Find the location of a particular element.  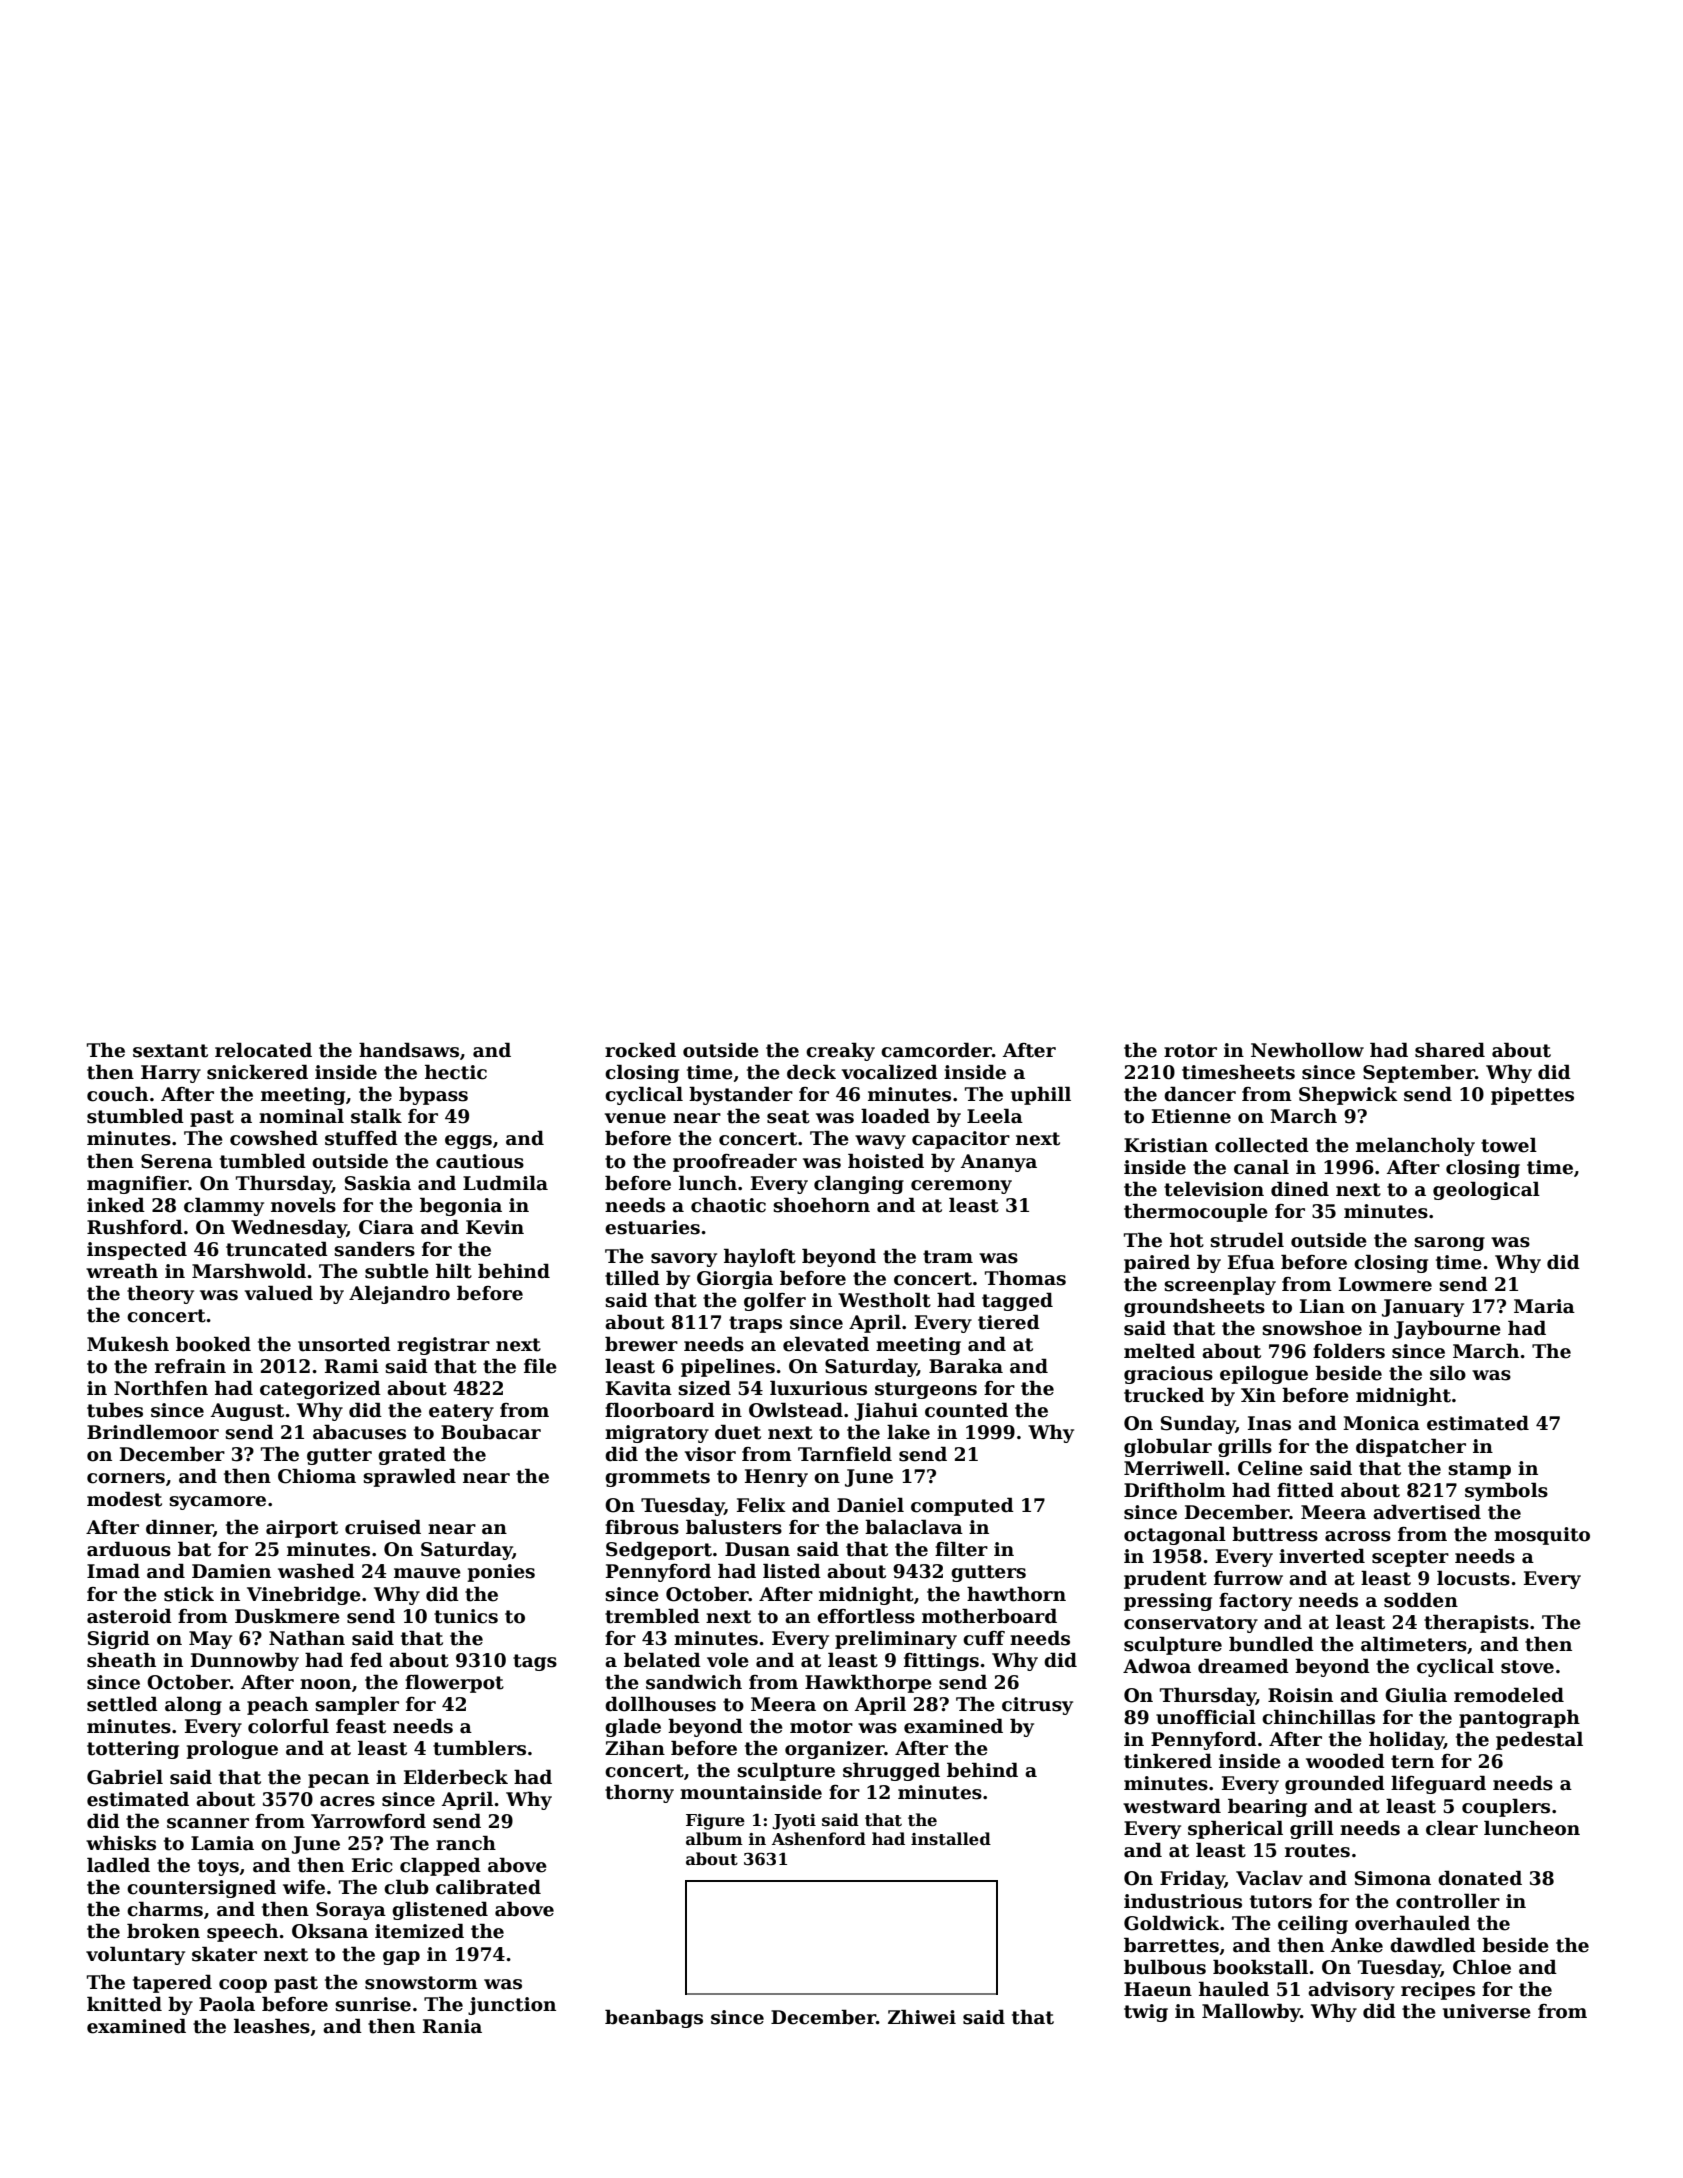

wavy is located at coordinates (880, 1142).
